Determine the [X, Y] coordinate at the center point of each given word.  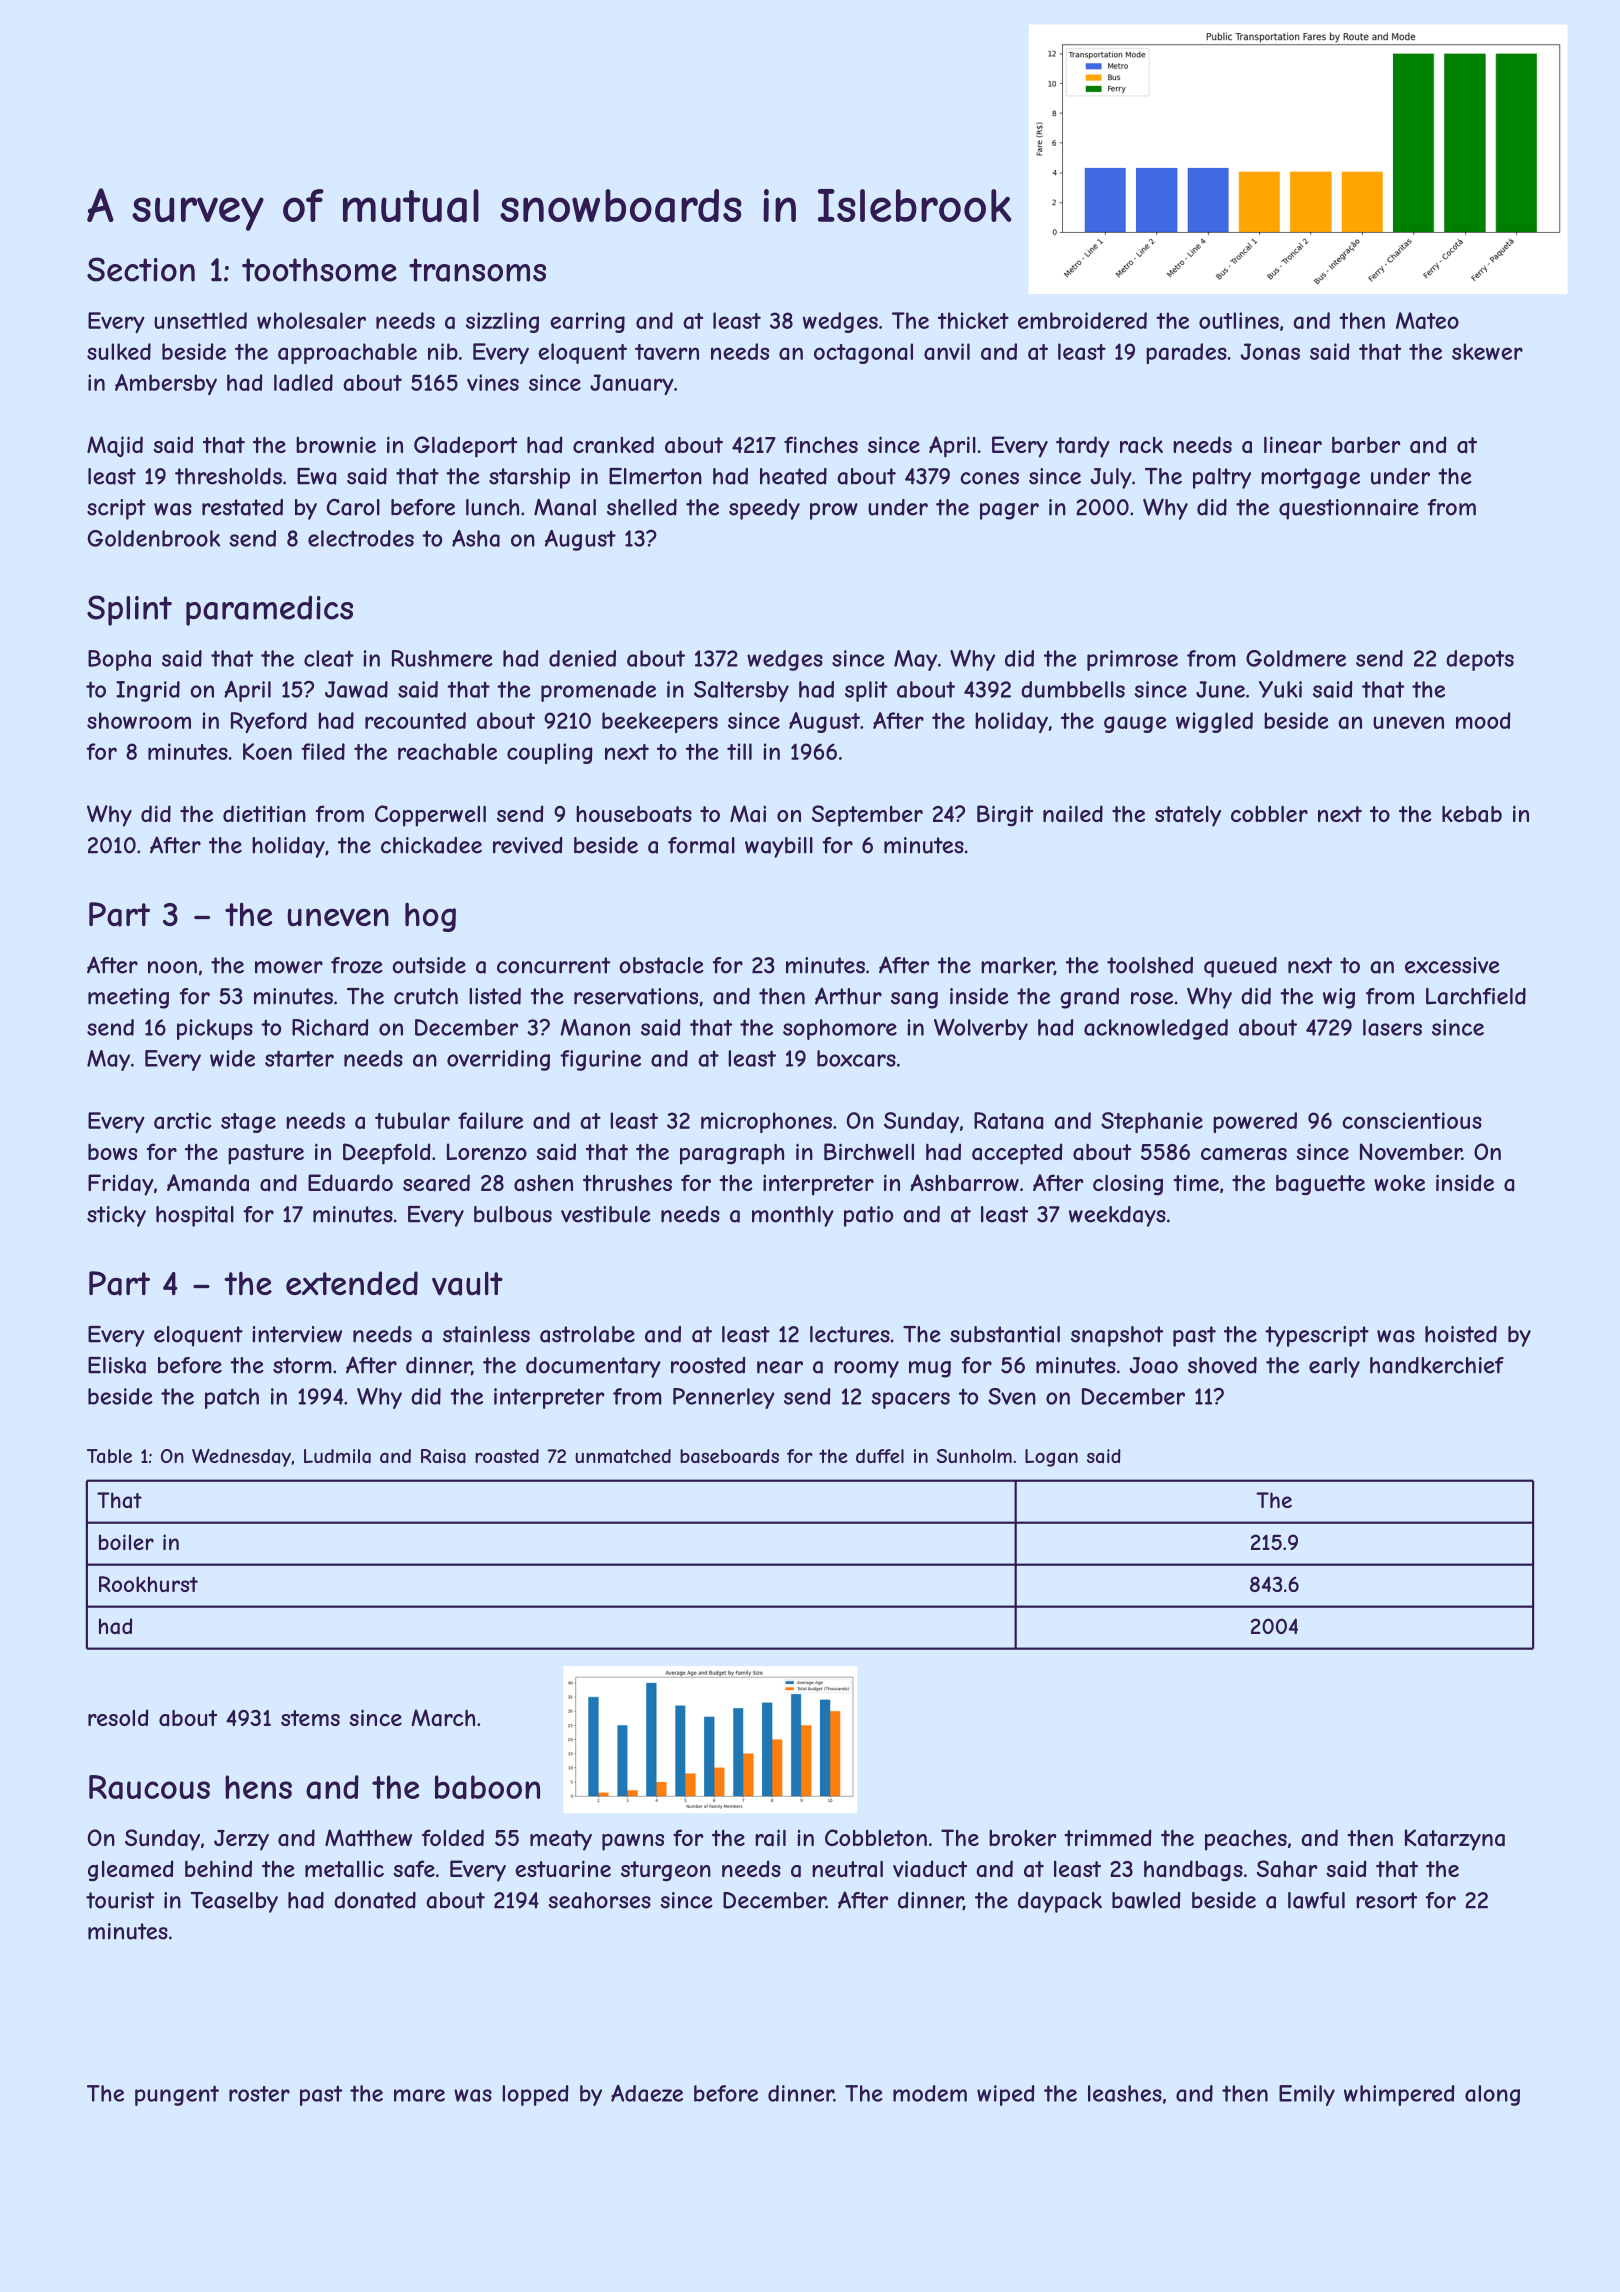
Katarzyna [1455, 1840]
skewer [1487, 351]
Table [109, 1456]
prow [834, 511]
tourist [120, 1900]
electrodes [361, 538]
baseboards [729, 1456]
